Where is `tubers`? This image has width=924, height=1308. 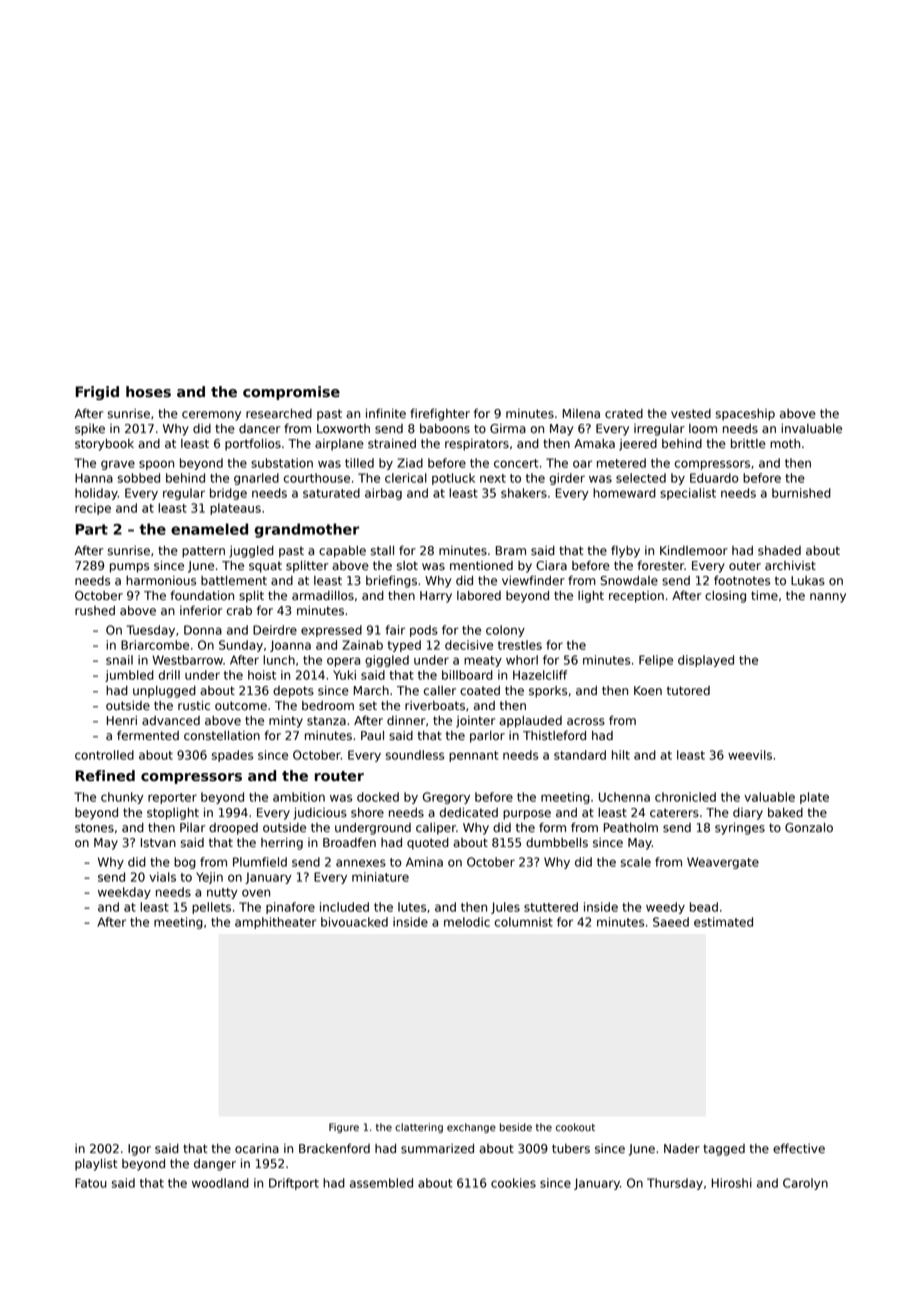
tubers is located at coordinates (571, 1149).
